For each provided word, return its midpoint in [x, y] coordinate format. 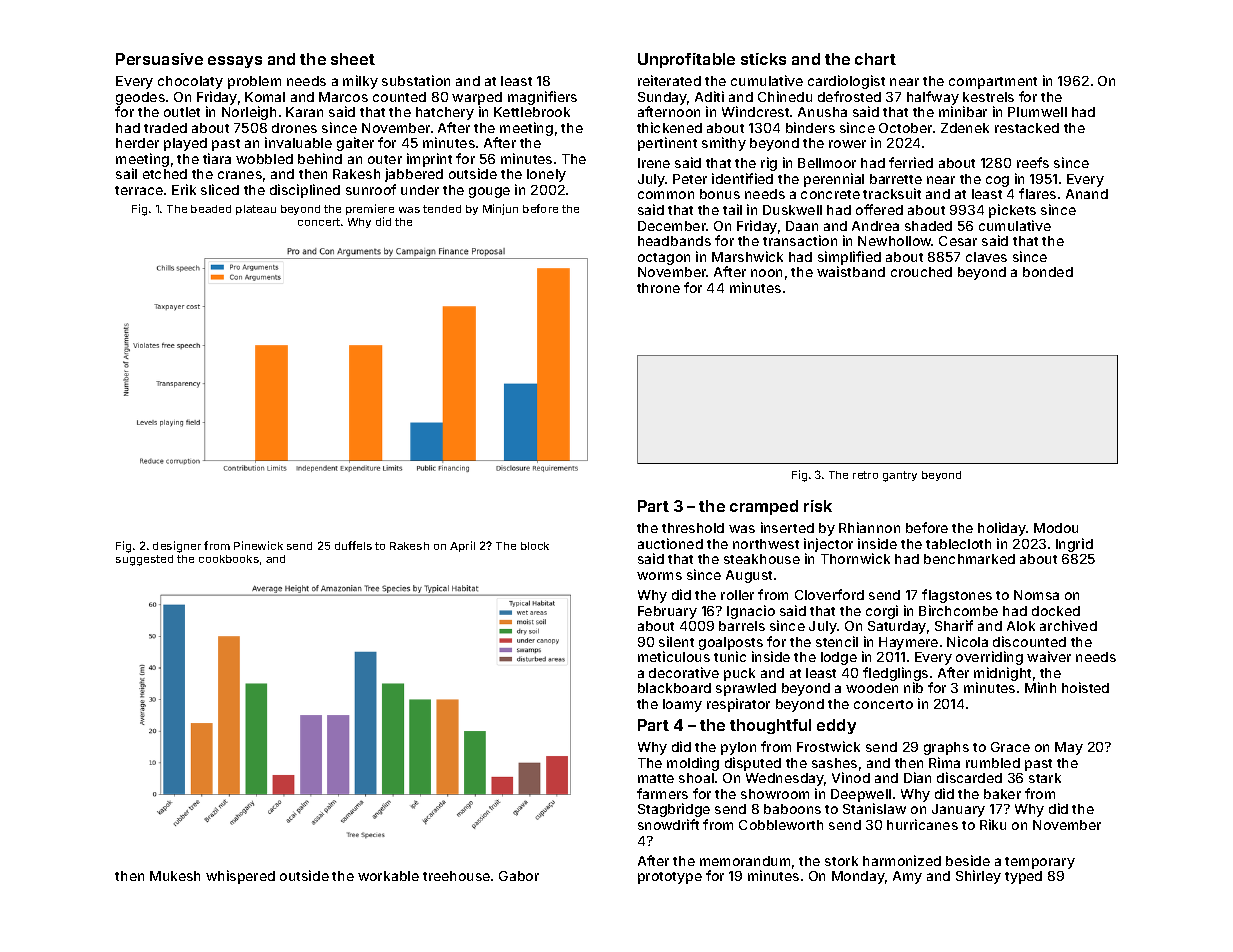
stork [841, 861]
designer [177, 547]
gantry [900, 476]
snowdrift [668, 824]
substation [416, 80]
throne [658, 288]
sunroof [371, 189]
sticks [763, 59]
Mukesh [175, 876]
